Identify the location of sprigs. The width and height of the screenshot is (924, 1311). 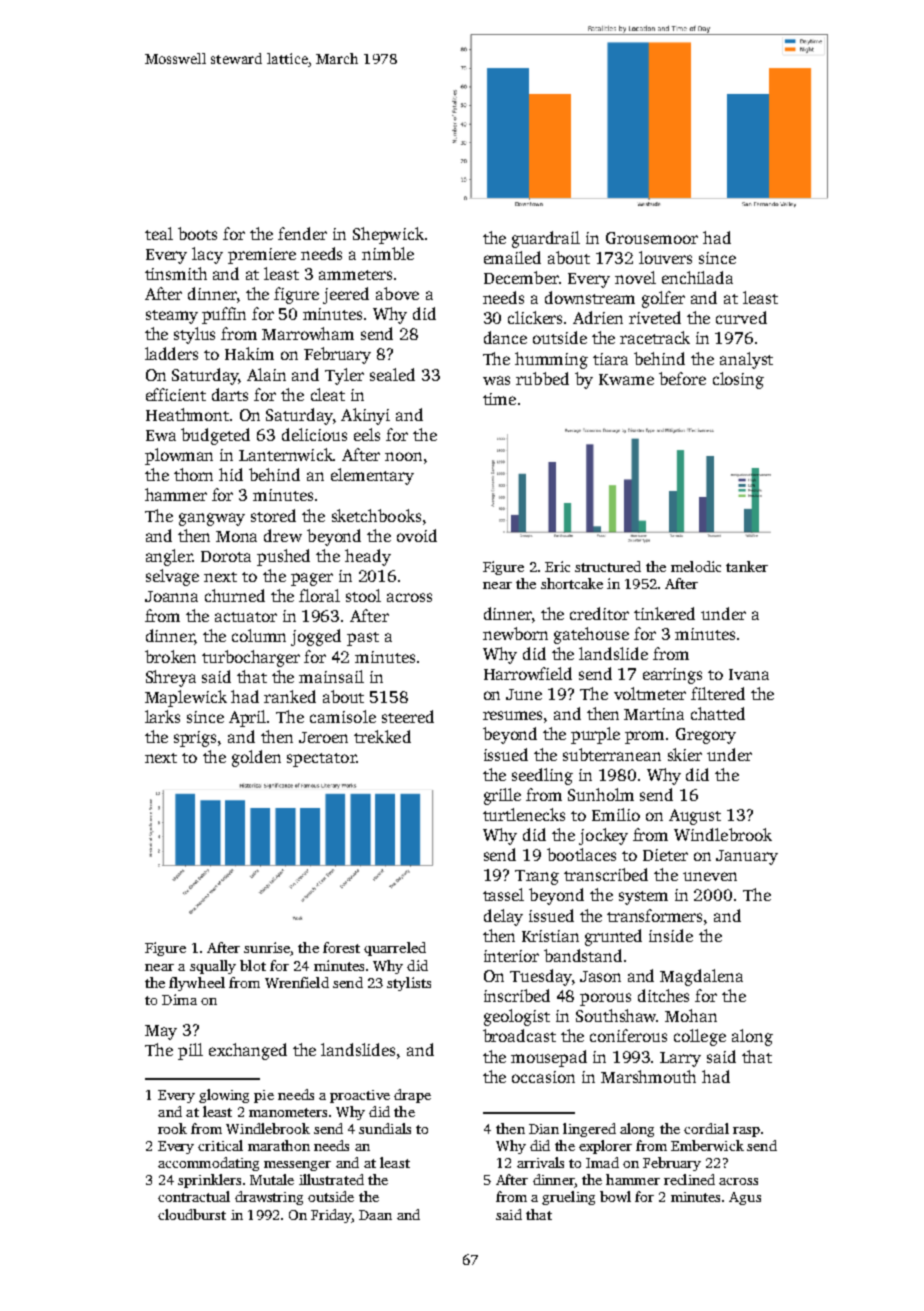
(195, 739).
